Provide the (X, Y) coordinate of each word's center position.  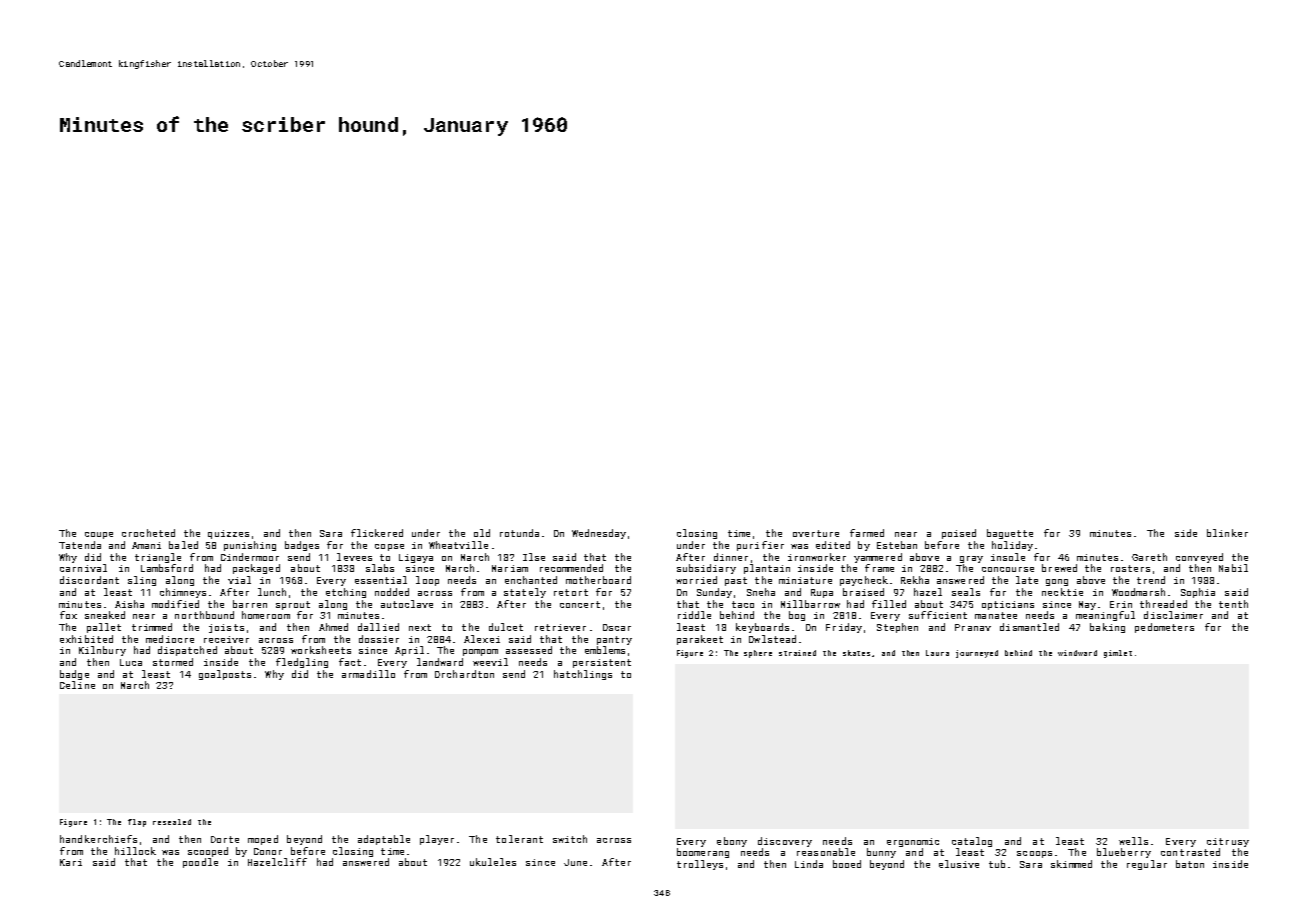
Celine (77, 685)
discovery (785, 842)
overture (816, 533)
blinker (1227, 533)
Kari (71, 862)
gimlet (1118, 654)
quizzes (228, 534)
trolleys (700, 865)
